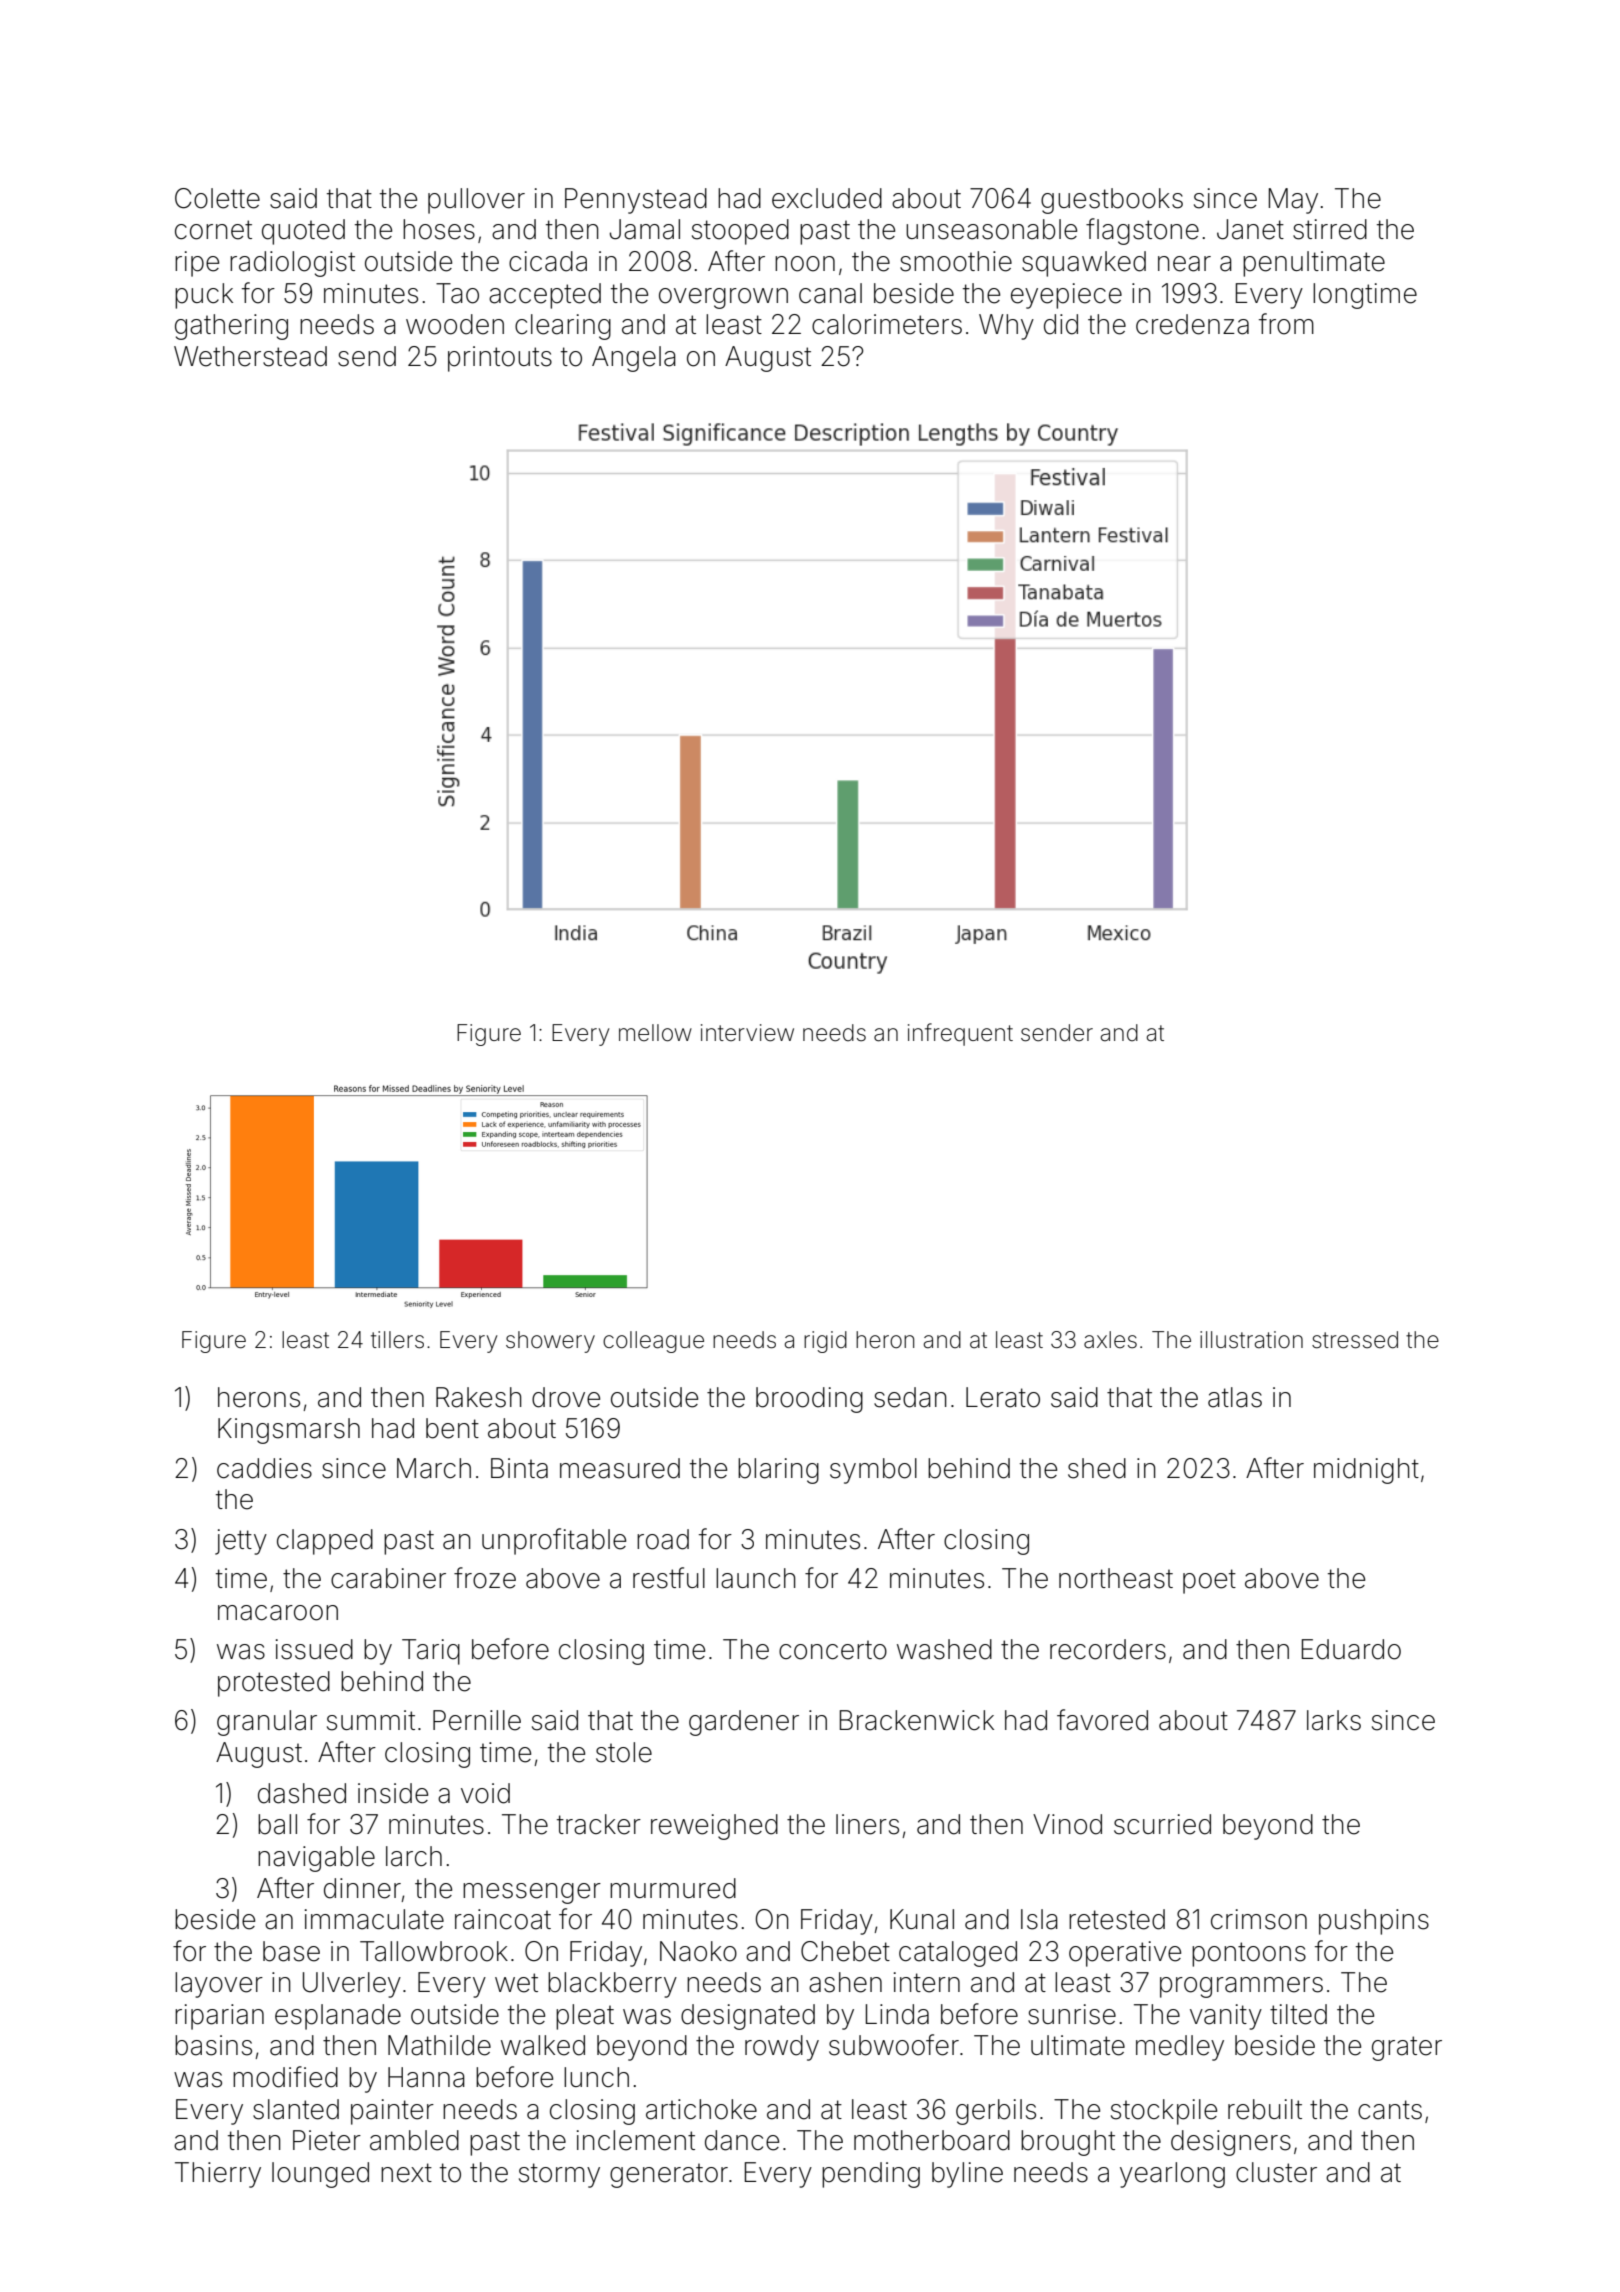  What do you see at coordinates (827, 198) in the screenshot?
I see `excluded` at bounding box center [827, 198].
